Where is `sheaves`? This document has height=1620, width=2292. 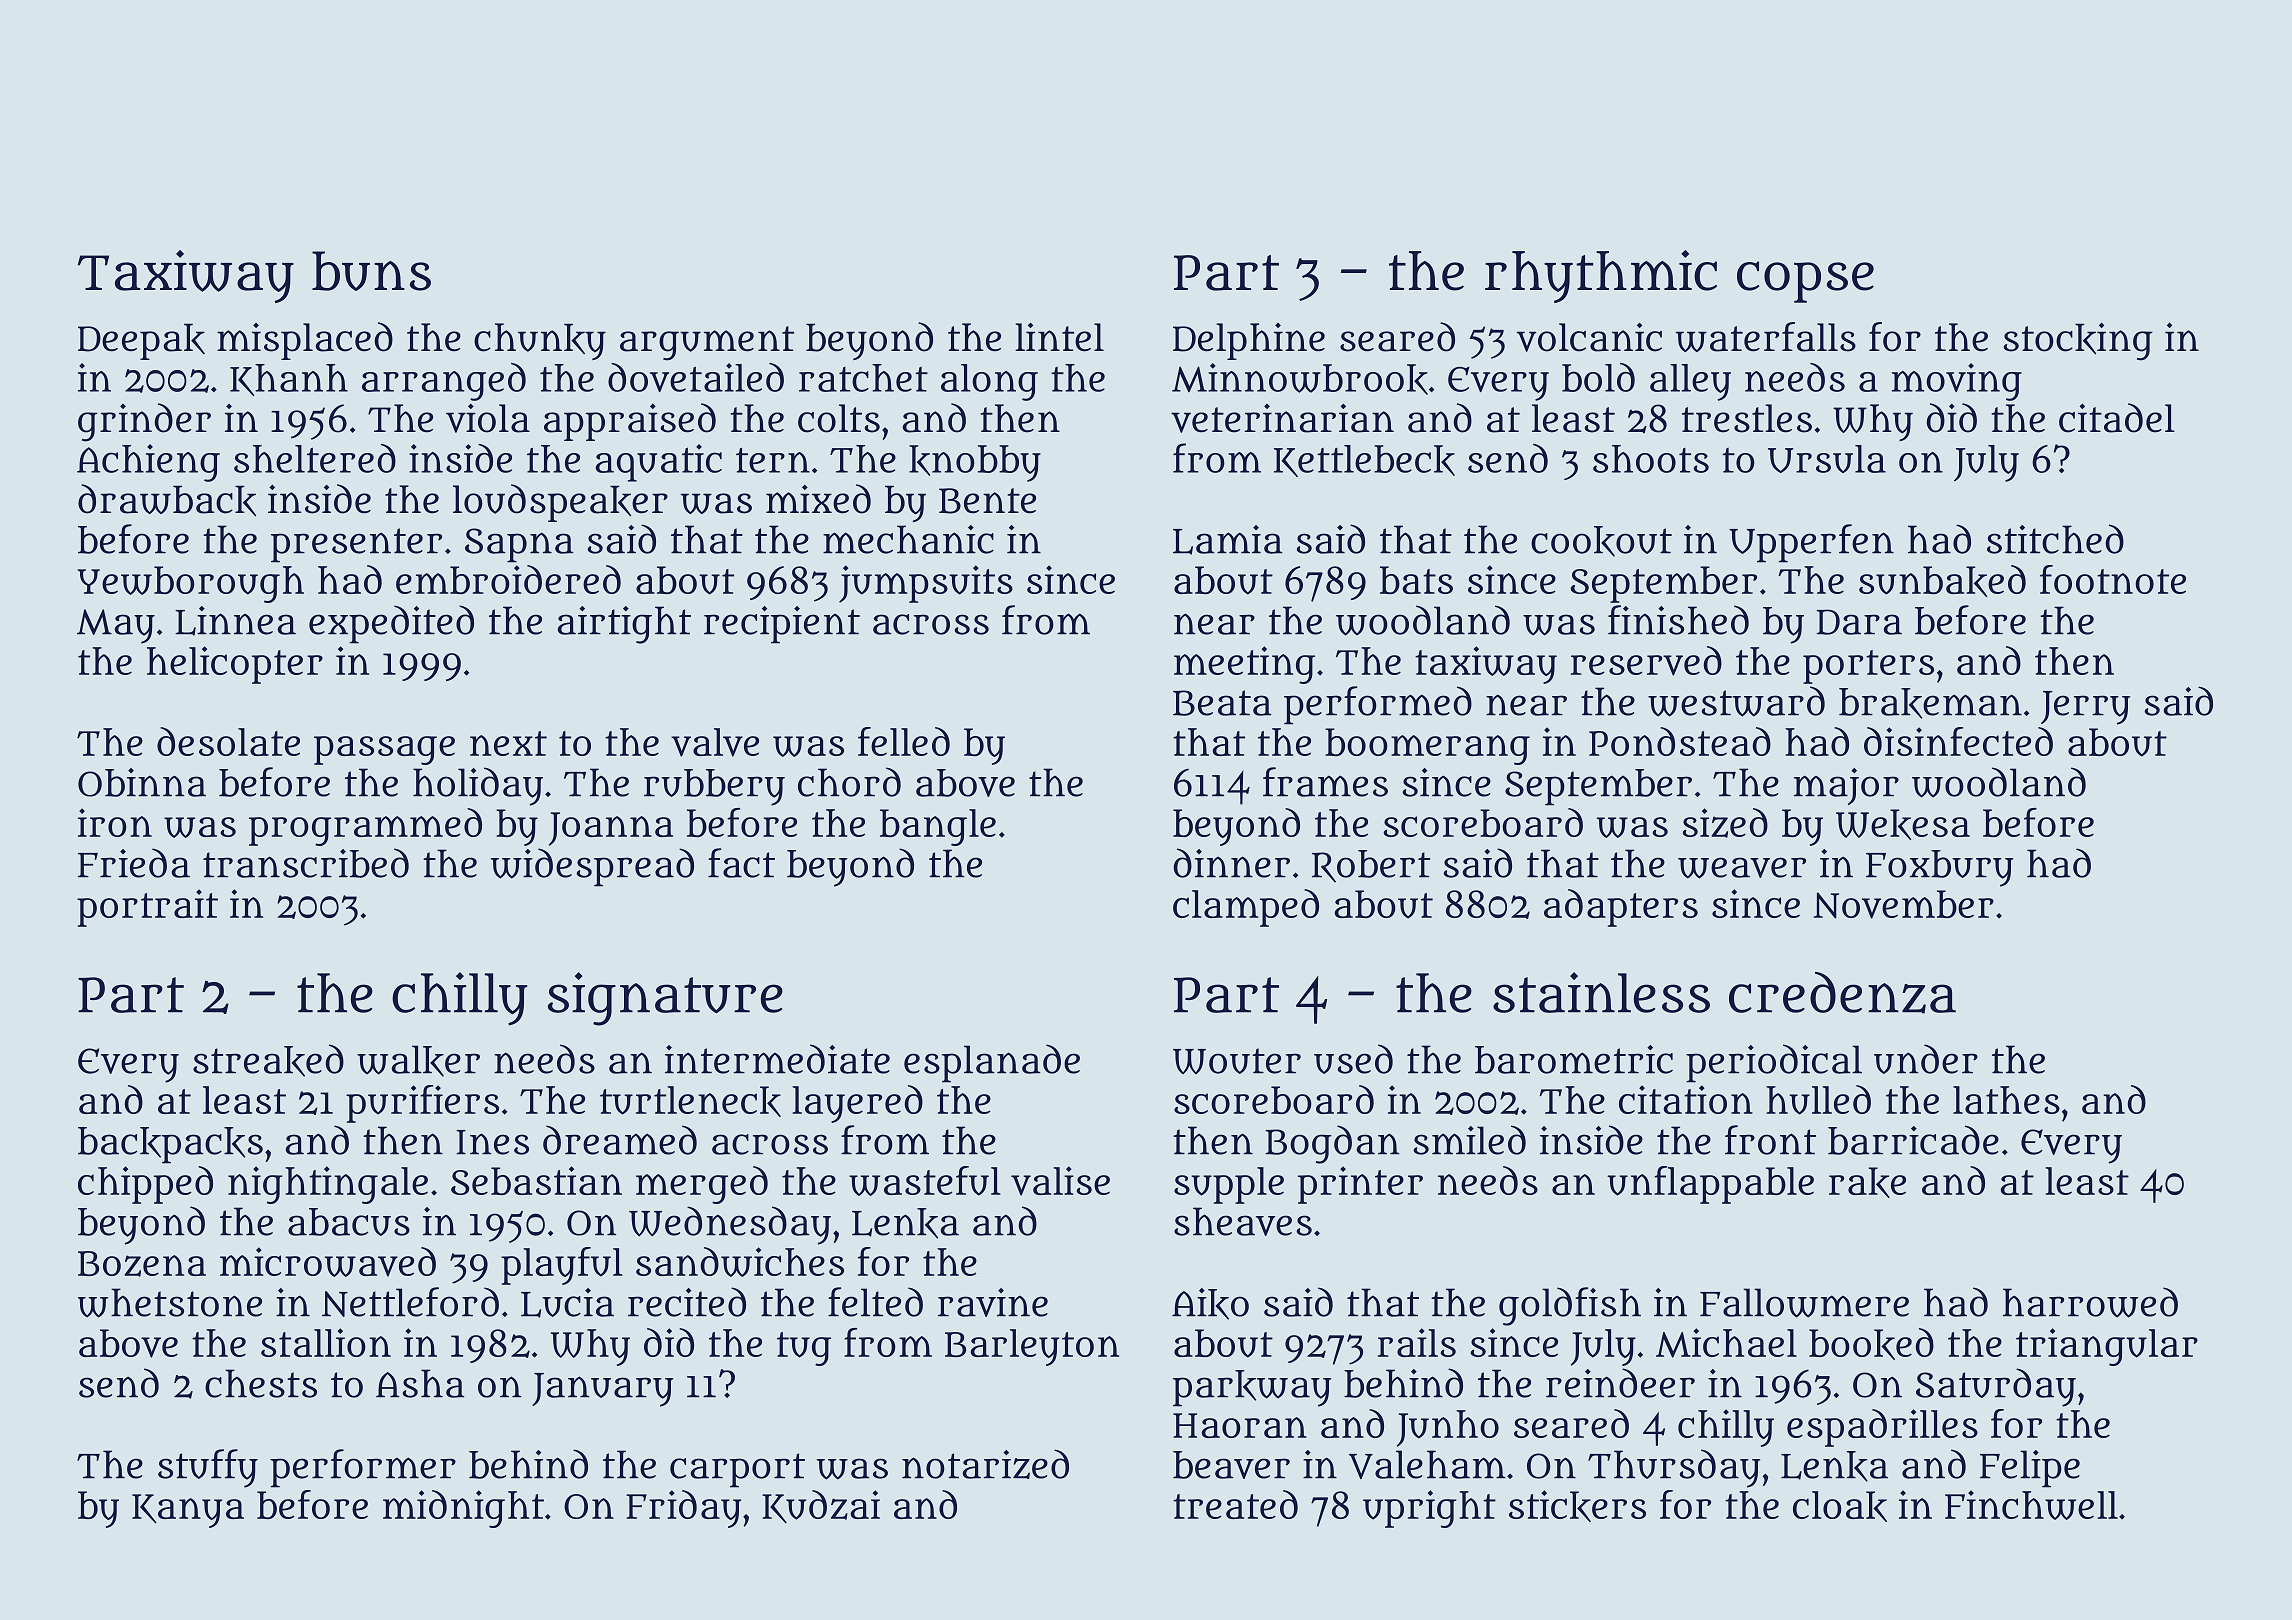
sheaves is located at coordinates (1243, 1221).
